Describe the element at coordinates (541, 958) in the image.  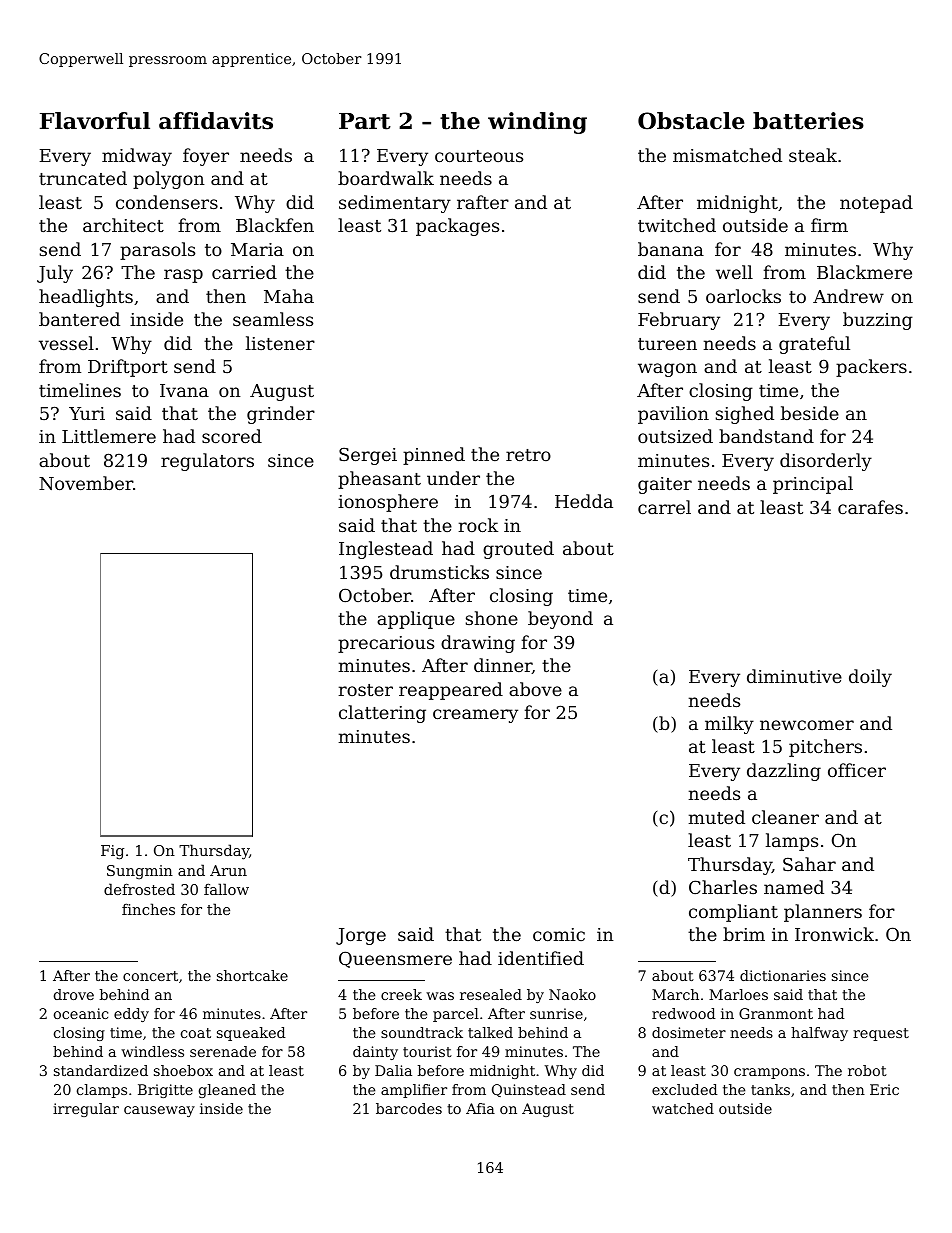
I see `identified` at that location.
